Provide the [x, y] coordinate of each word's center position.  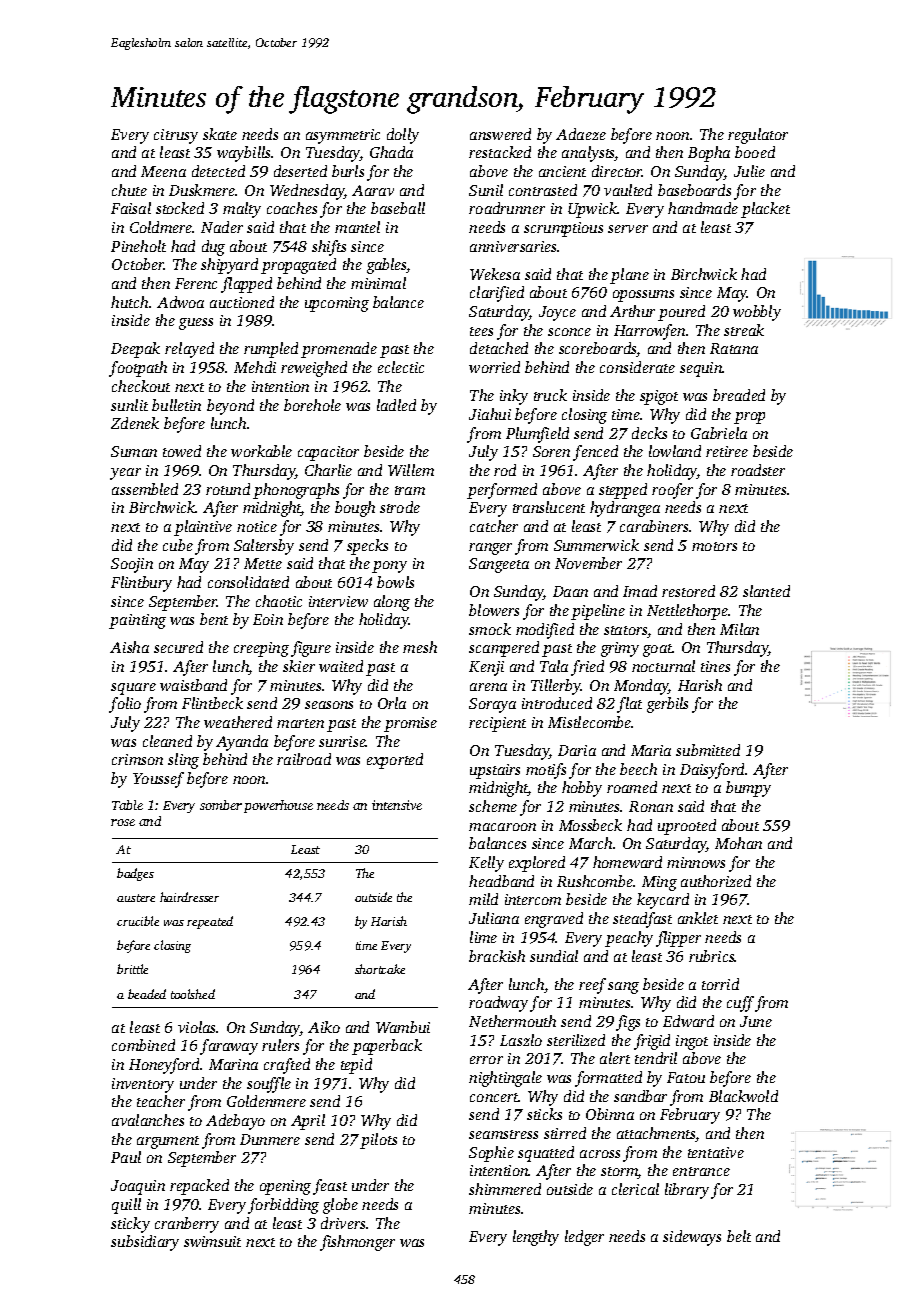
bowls [395, 582]
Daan [570, 591]
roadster [758, 470]
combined [143, 1045]
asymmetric [343, 136]
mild [483, 899]
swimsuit [212, 1241]
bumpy [748, 789]
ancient [562, 171]
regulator [758, 136]
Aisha [129, 647]
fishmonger [357, 1243]
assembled [145, 489]
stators [626, 632]
